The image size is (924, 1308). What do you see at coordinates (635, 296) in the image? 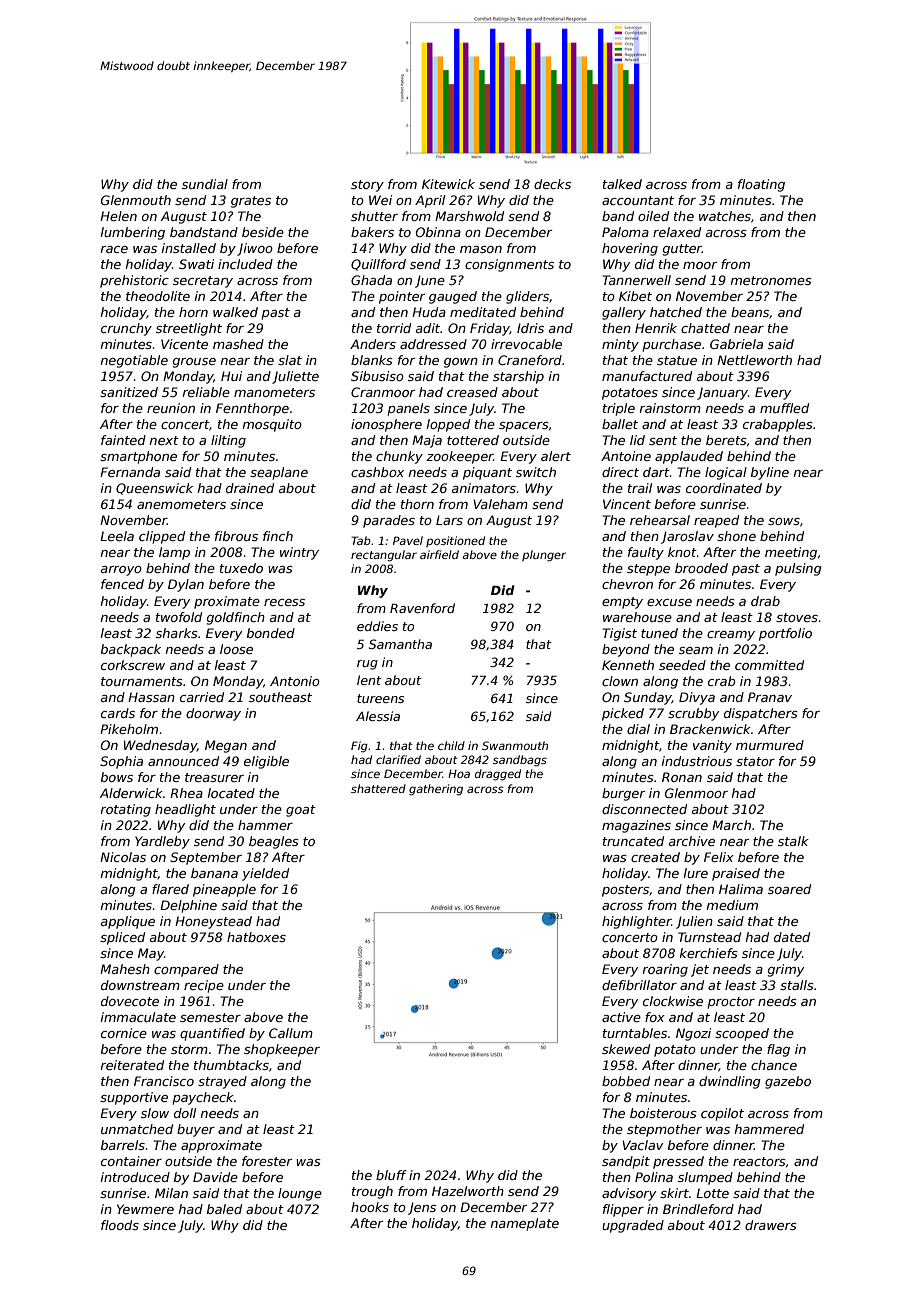
I see `Kibet` at bounding box center [635, 296].
